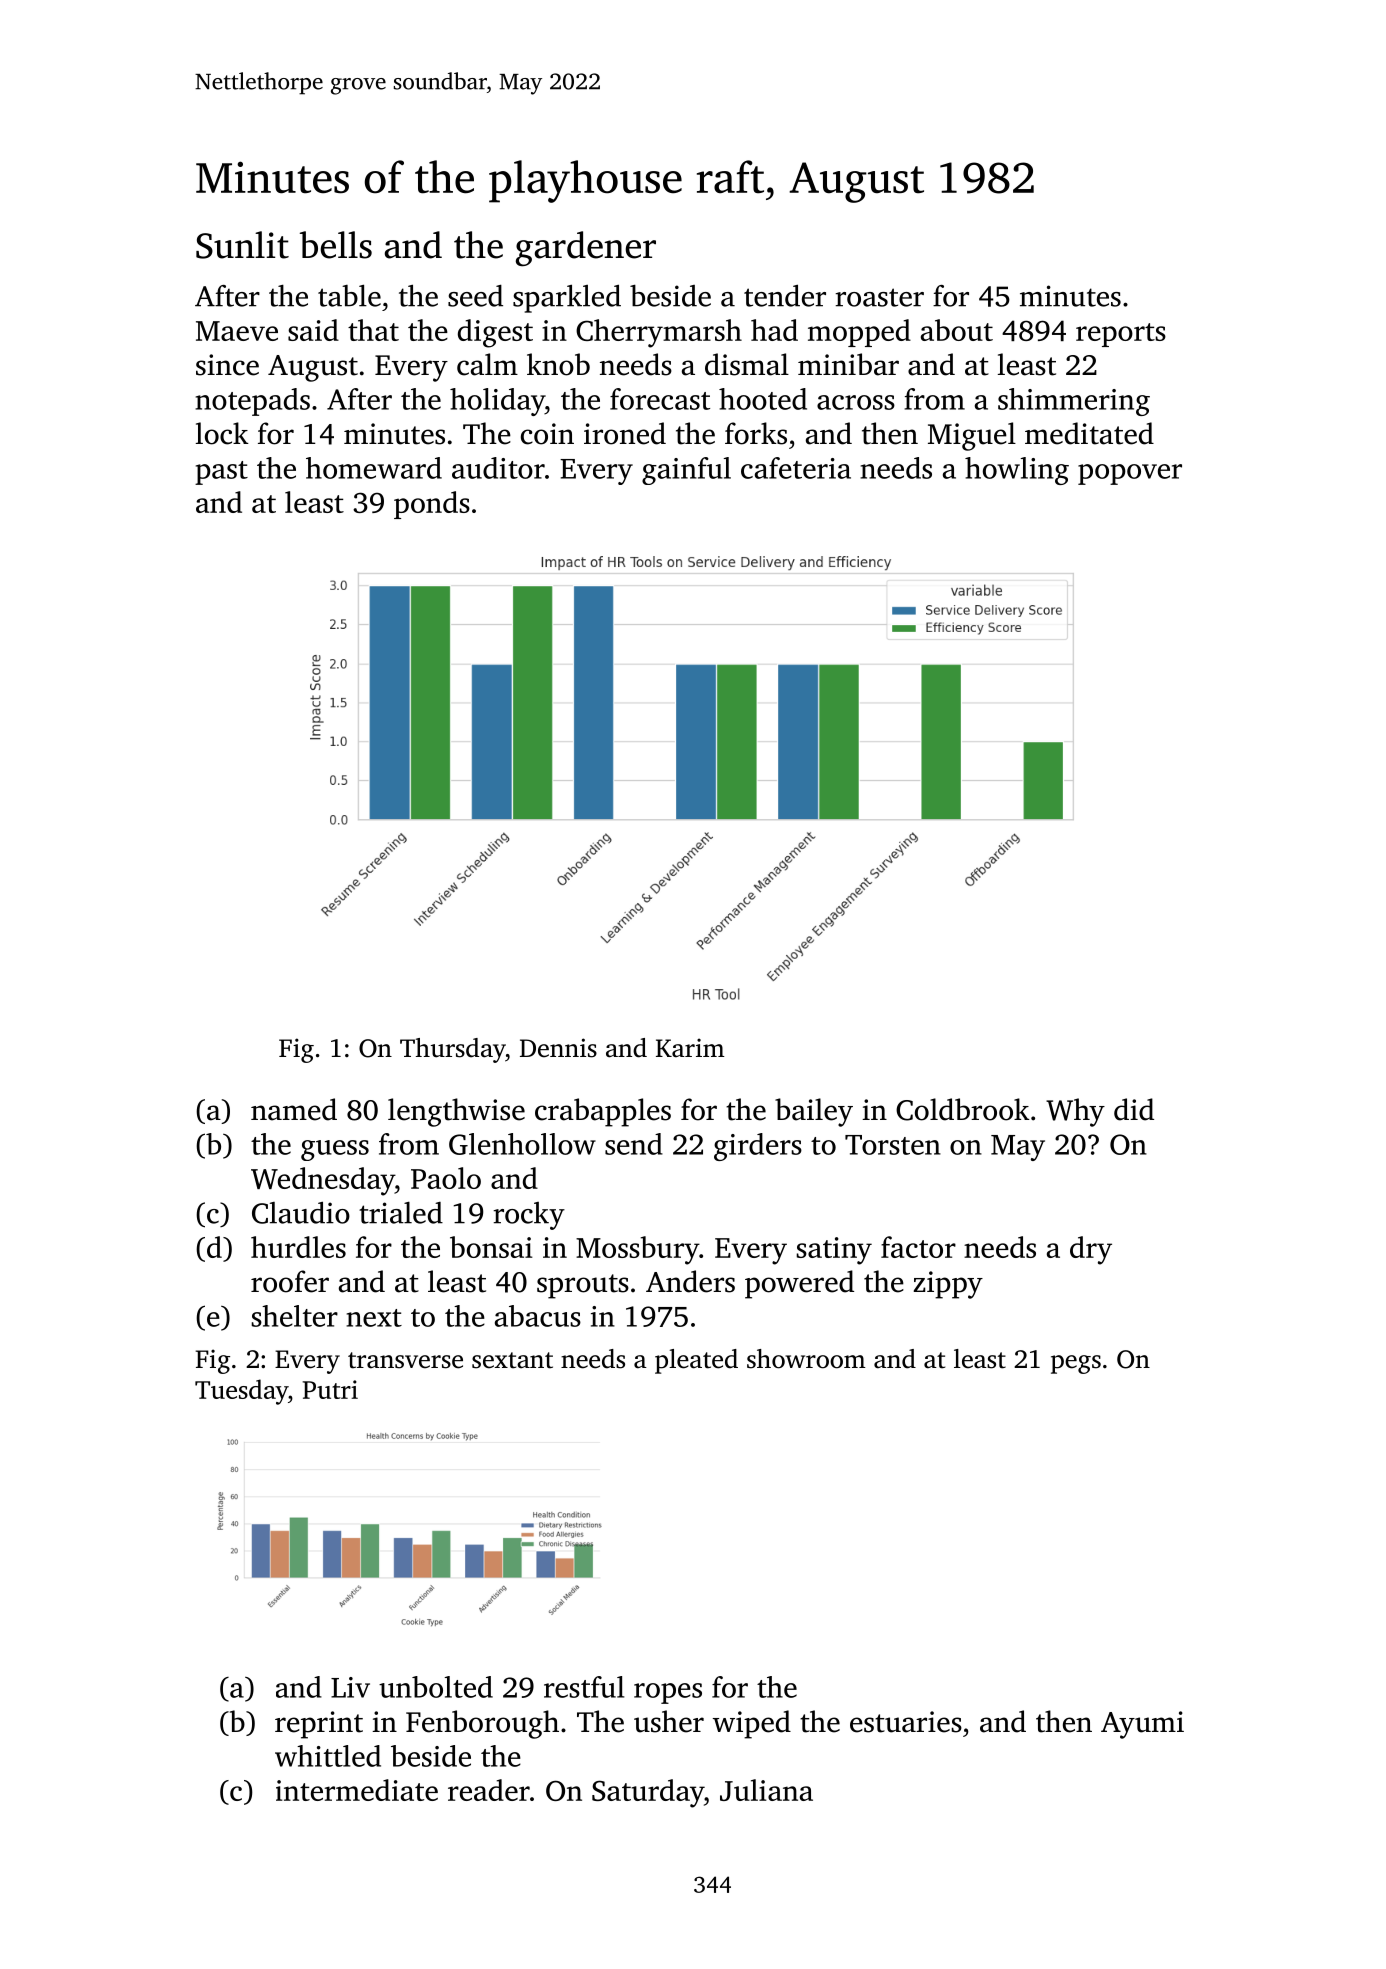  I want to click on reports, so click(1121, 335).
